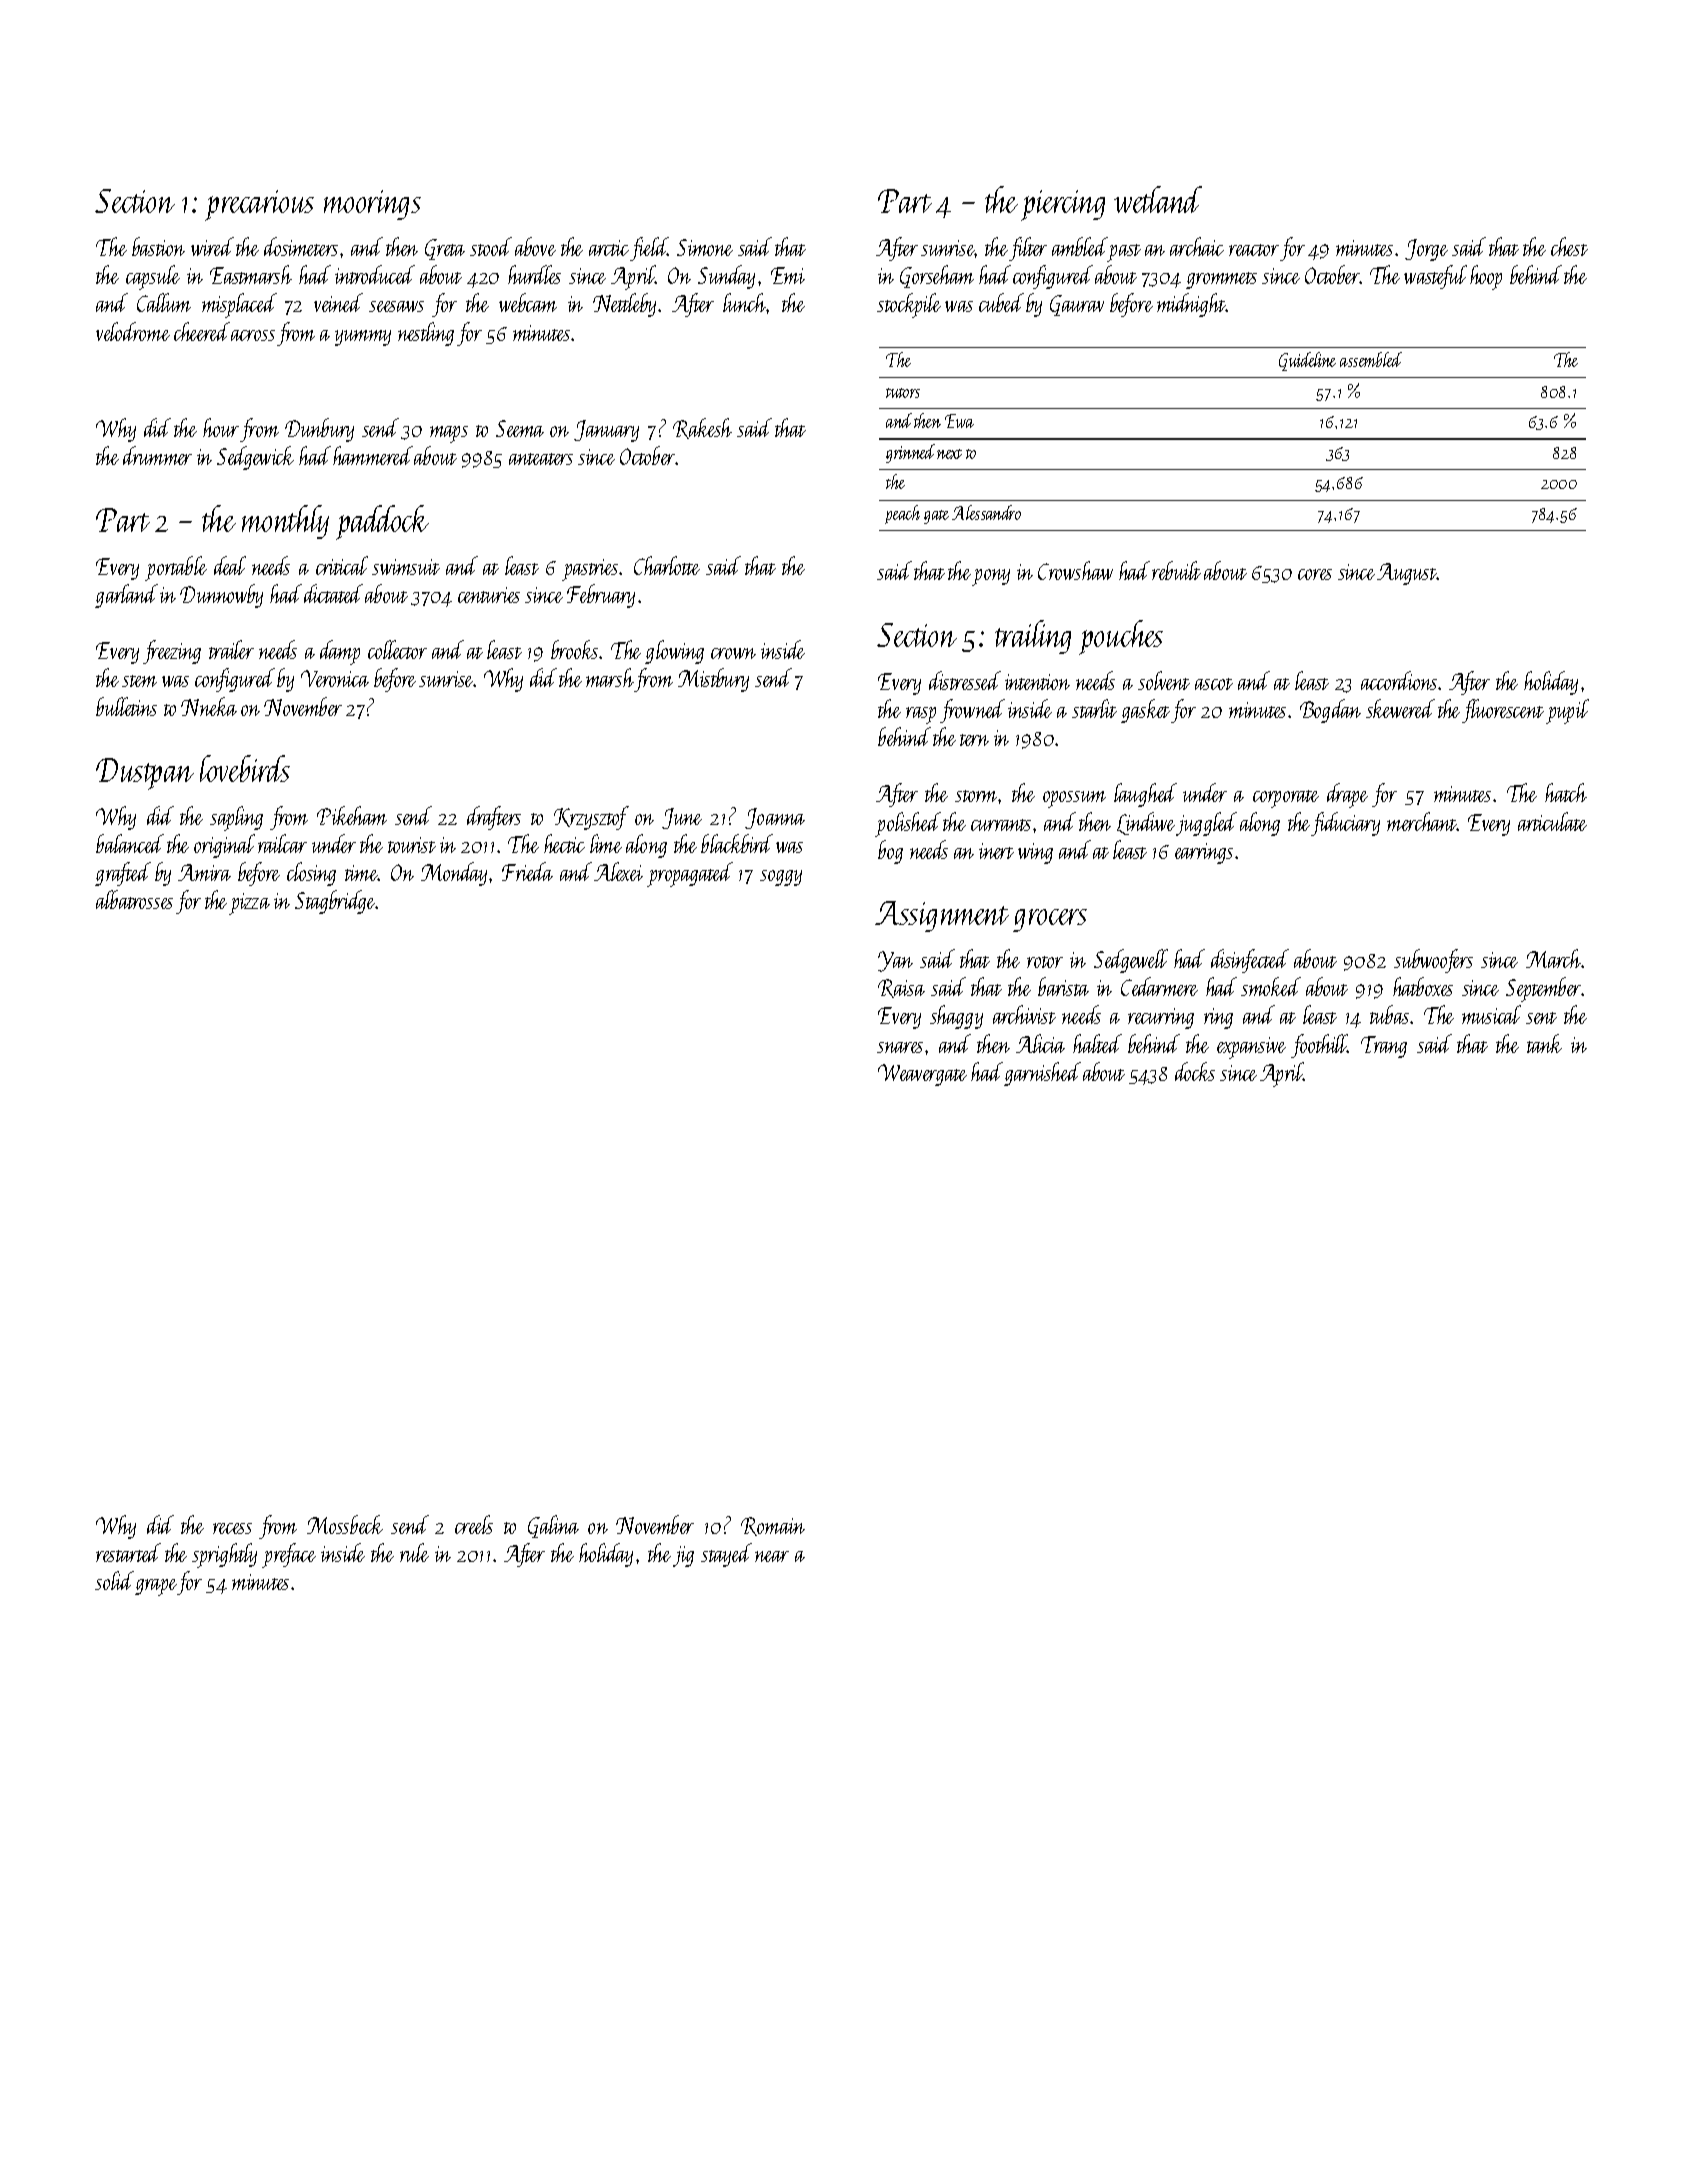 The image size is (1683, 2178). What do you see at coordinates (1042, 1074) in the screenshot?
I see `garnished` at bounding box center [1042, 1074].
